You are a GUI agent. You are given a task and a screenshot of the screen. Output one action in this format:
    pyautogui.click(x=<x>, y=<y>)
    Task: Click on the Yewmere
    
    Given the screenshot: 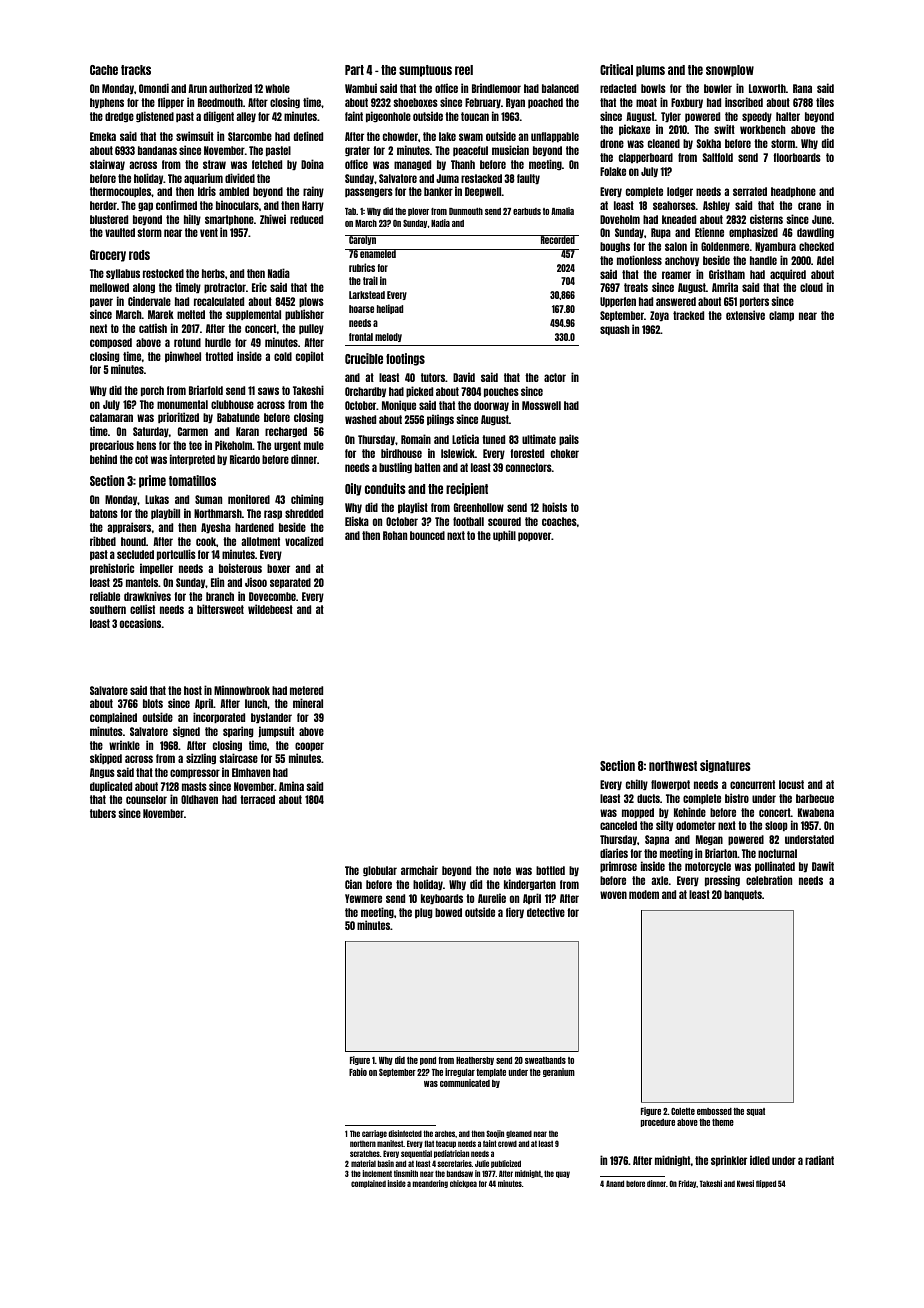 What is the action you would take?
    pyautogui.click(x=363, y=898)
